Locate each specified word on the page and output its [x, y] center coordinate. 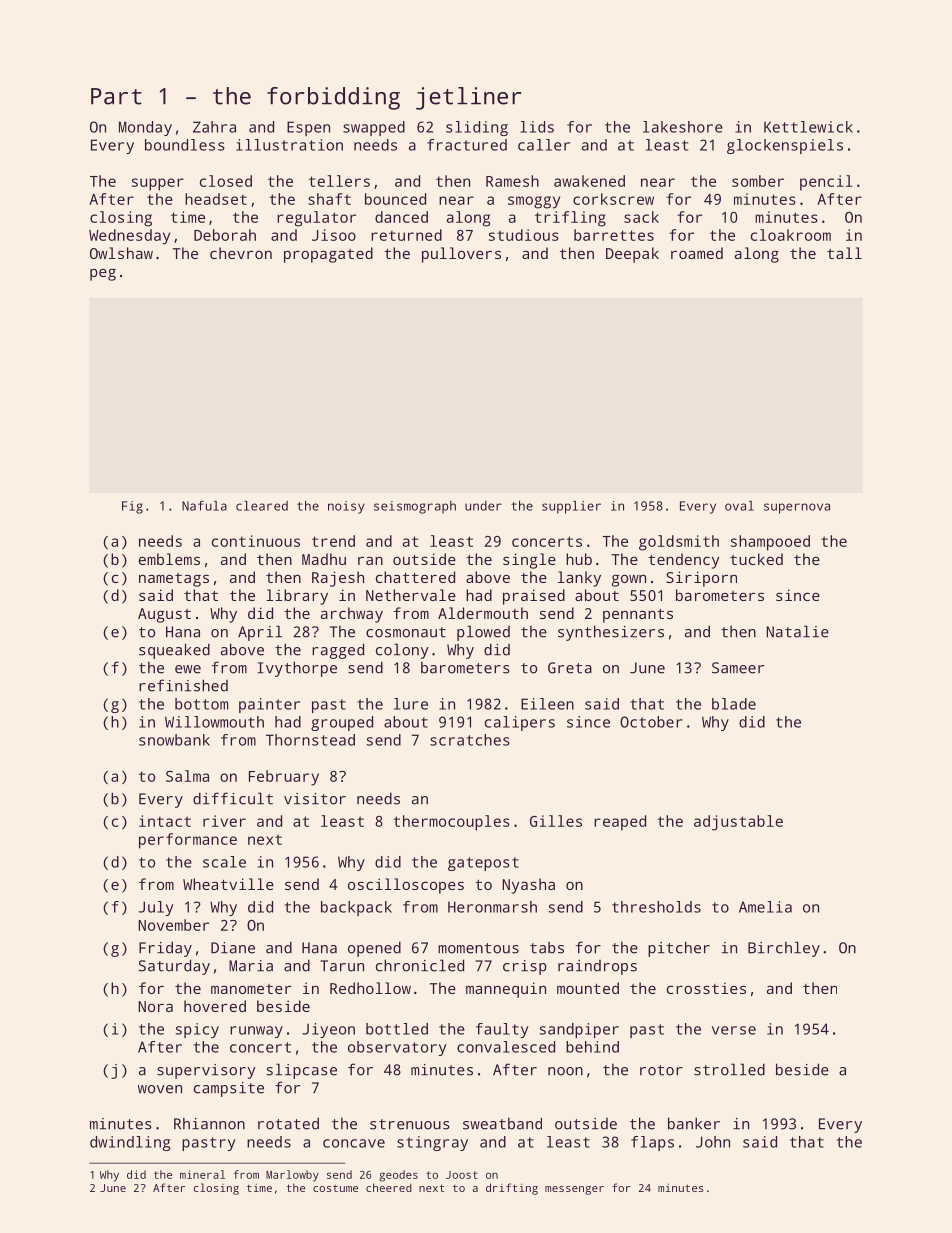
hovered [215, 1006]
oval [739, 506]
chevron [241, 253]
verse [734, 1030]
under [483, 506]
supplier [571, 507]
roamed [697, 253]
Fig [132, 507]
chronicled [420, 965]
